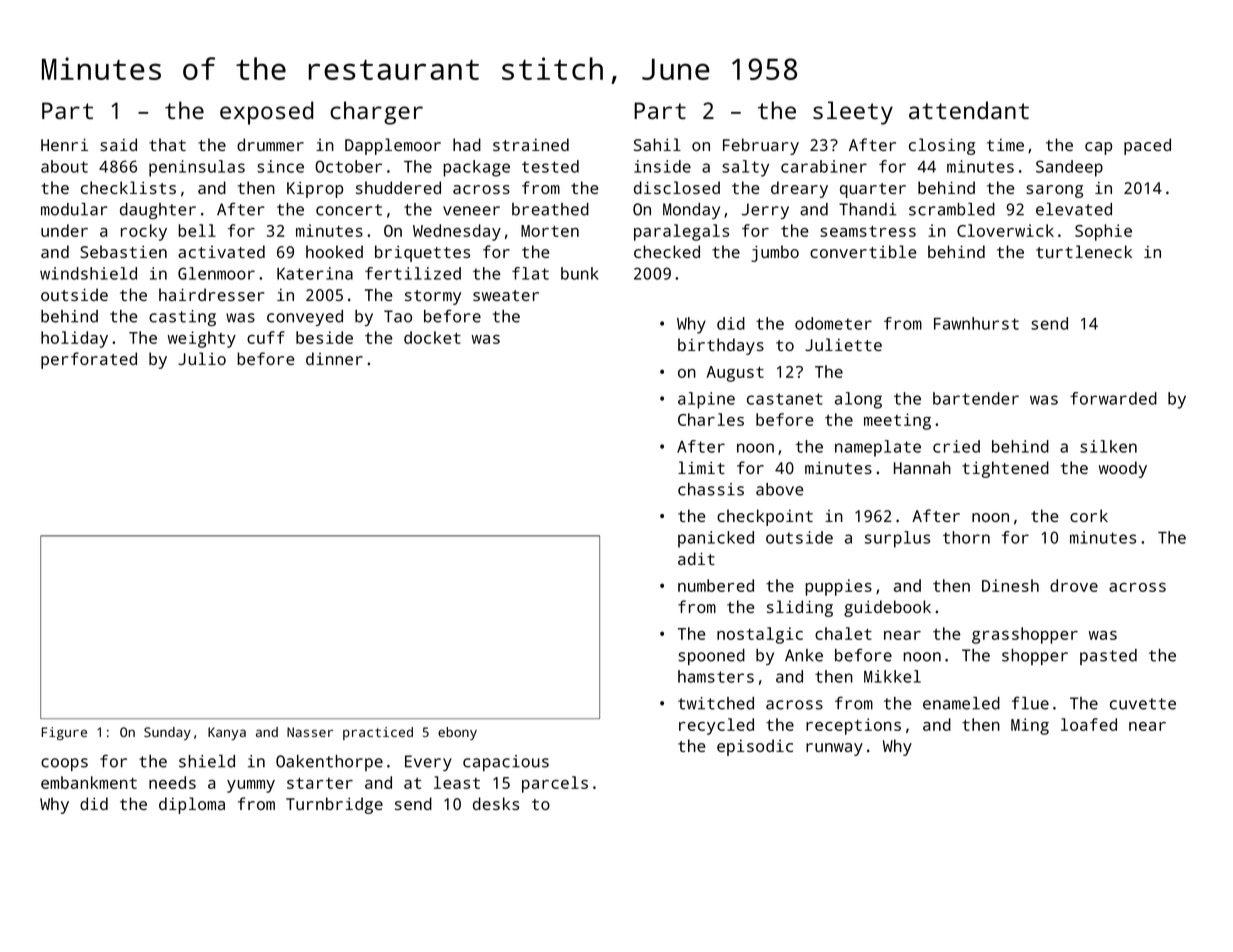 The width and height of the image is (1233, 952). I want to click on dreary, so click(799, 189).
